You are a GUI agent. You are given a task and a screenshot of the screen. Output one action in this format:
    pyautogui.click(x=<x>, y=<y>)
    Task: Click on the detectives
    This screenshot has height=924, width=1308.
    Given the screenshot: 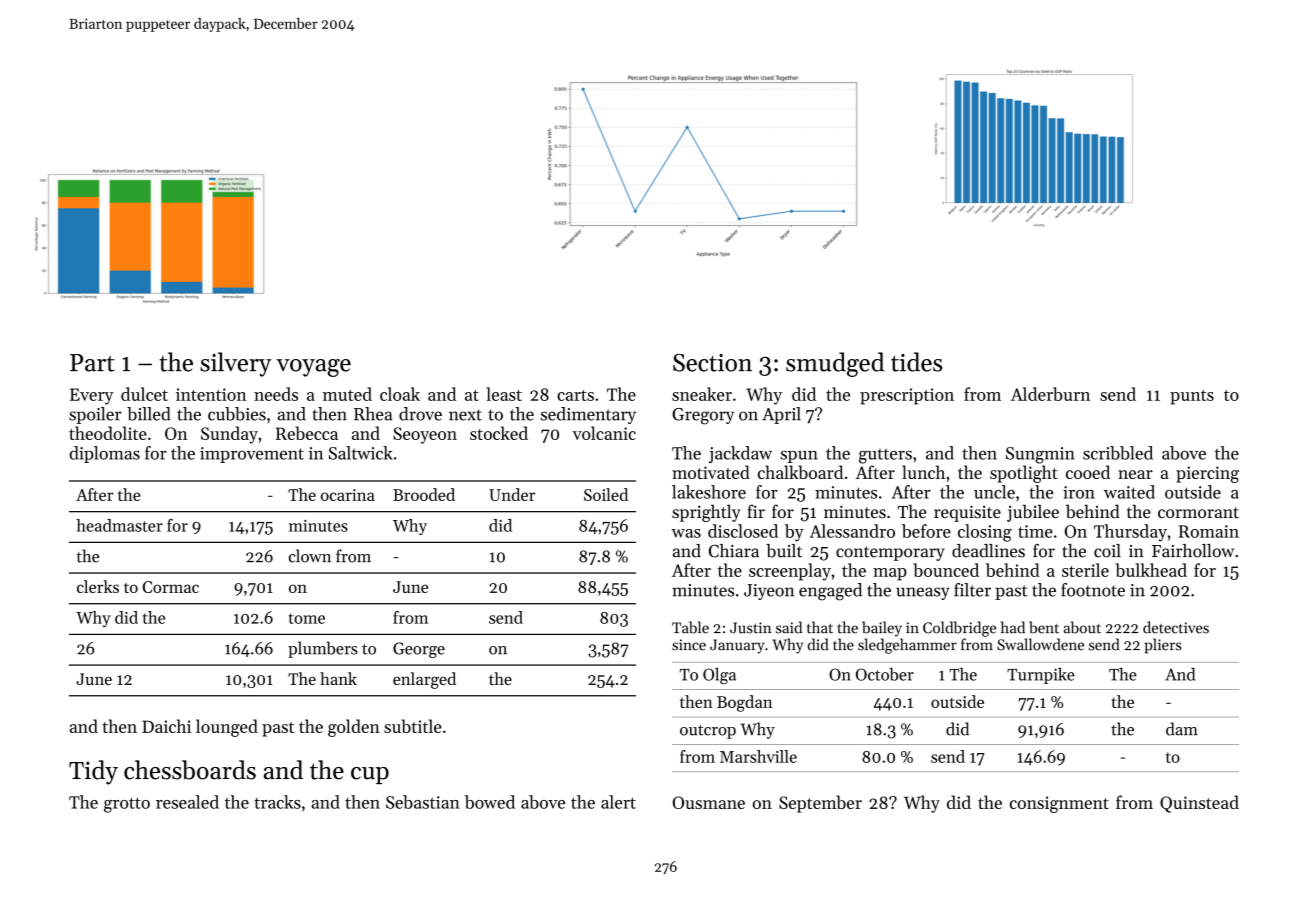 What is the action you would take?
    pyautogui.click(x=1176, y=627)
